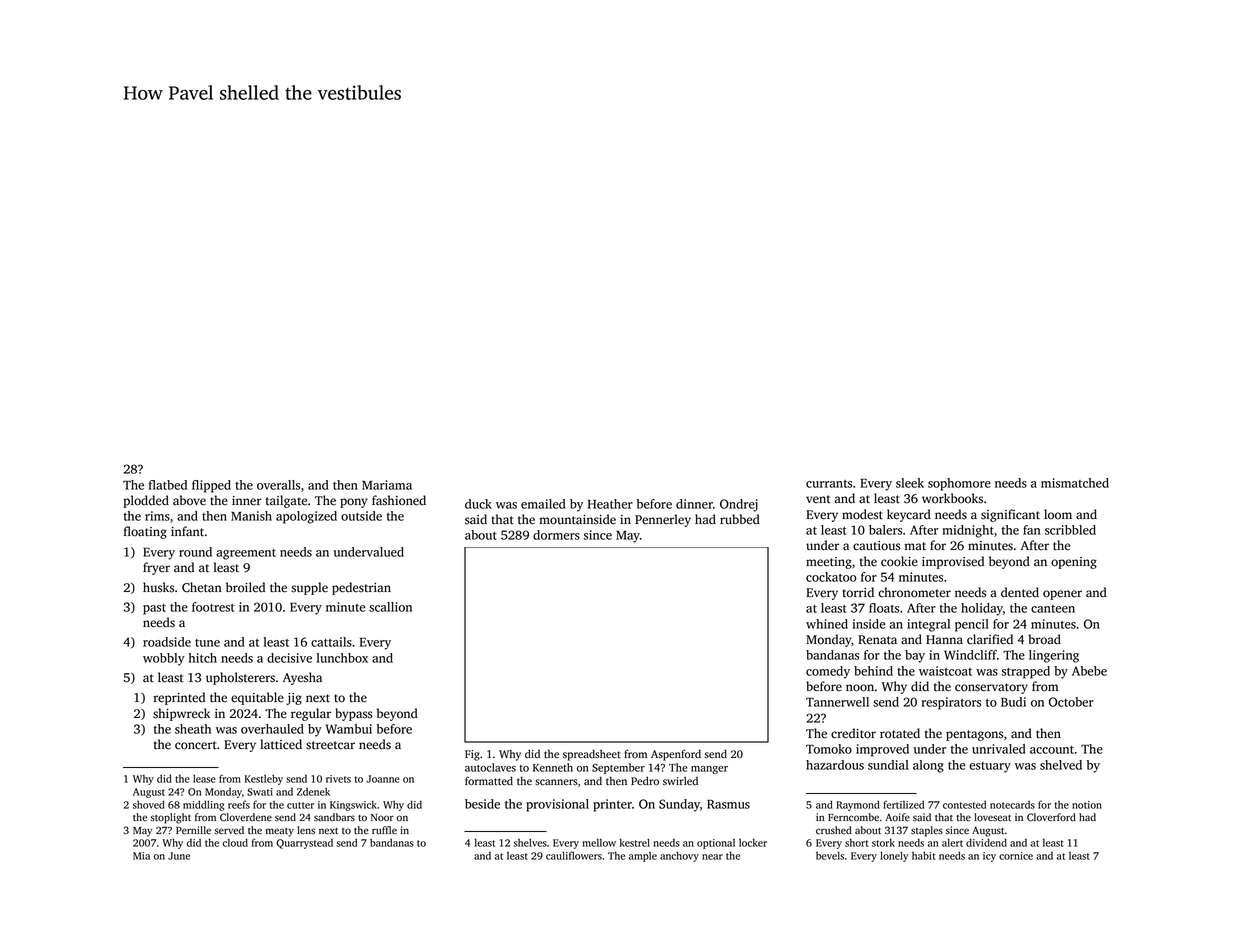  Describe the element at coordinates (990, 767) in the screenshot. I see `estuary` at that location.
